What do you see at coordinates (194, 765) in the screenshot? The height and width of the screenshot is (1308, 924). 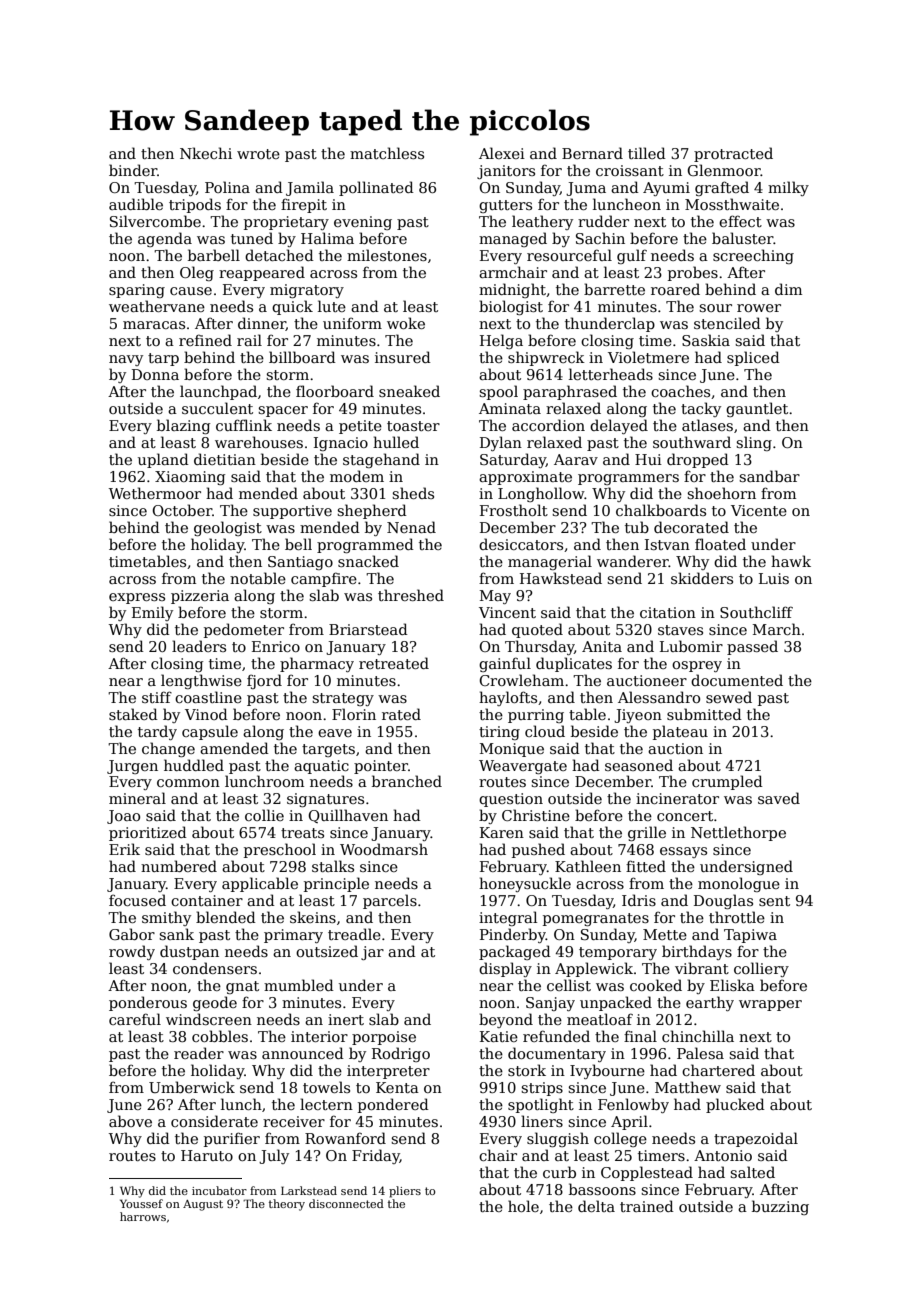 I see `huddled` at bounding box center [194, 765].
